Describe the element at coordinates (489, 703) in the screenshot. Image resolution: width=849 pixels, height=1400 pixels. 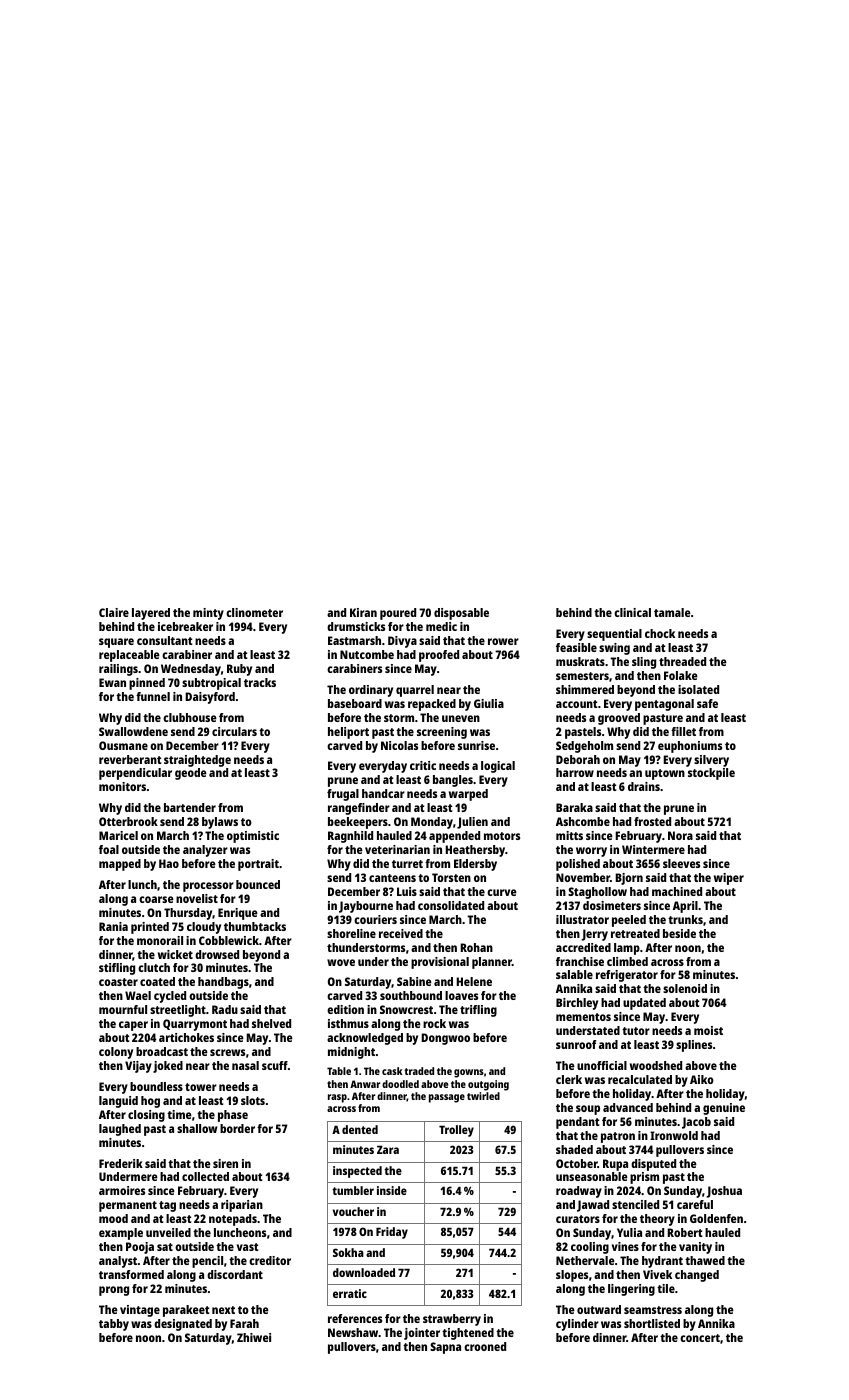
I see `Giulia` at that location.
